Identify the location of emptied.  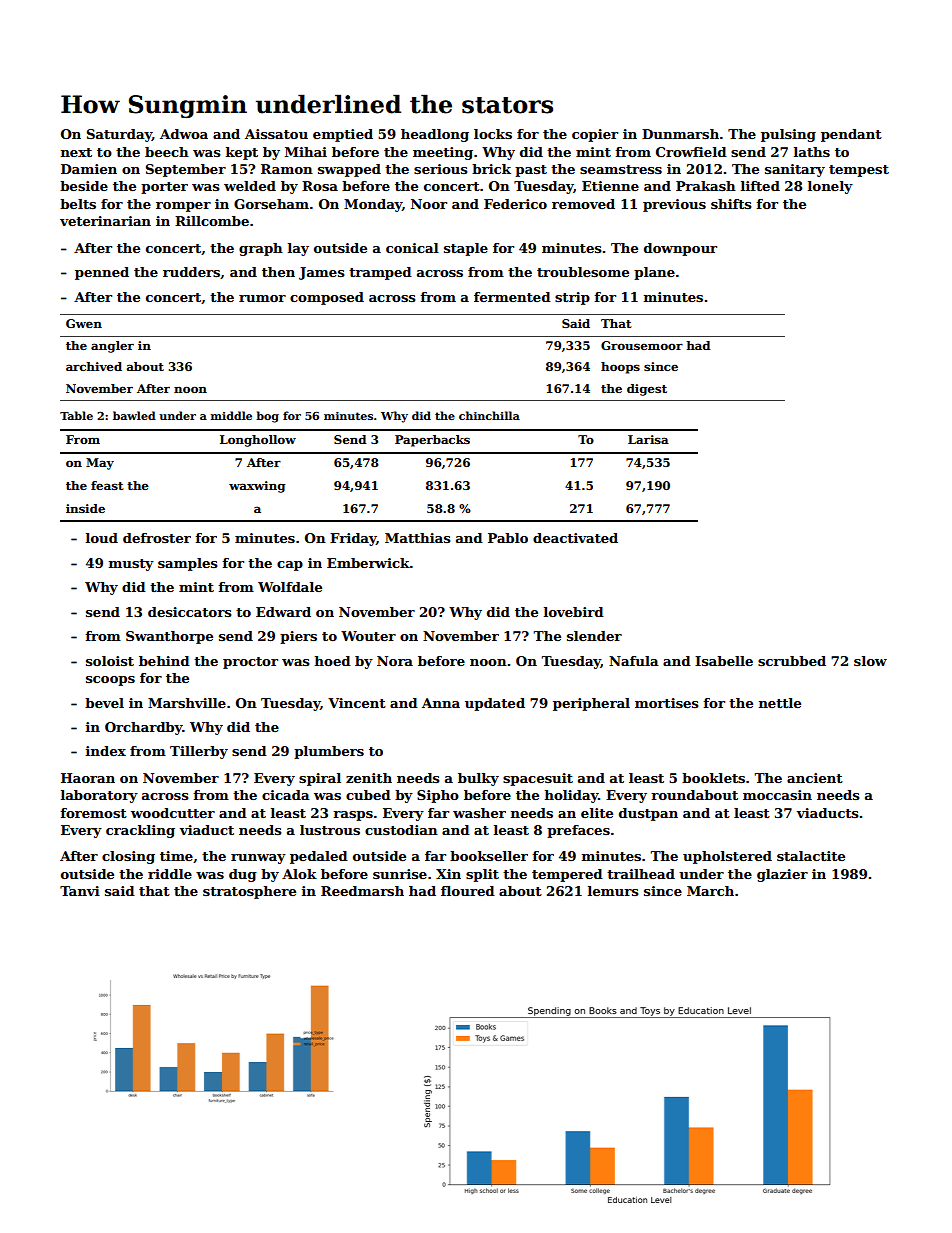
(343, 135).
